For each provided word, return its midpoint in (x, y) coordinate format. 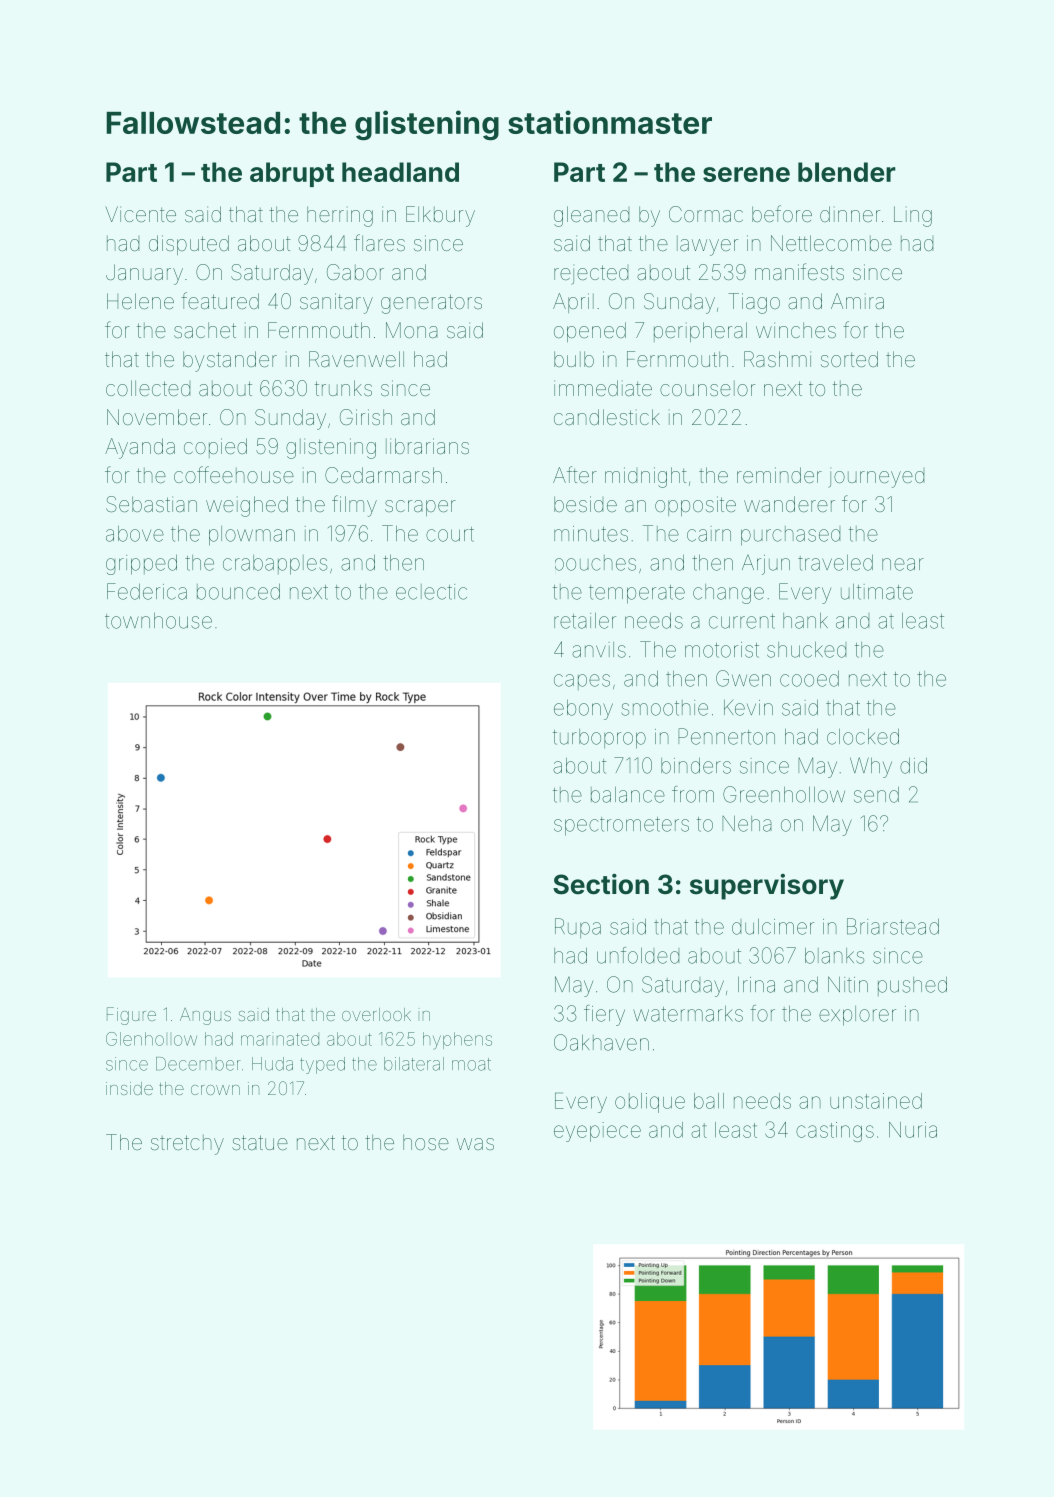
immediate (603, 388)
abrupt (292, 174)
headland (400, 172)
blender (847, 172)
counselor (707, 388)
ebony (583, 710)
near (903, 564)
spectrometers (621, 826)
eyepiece (597, 1132)
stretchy (187, 1145)
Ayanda (140, 448)
